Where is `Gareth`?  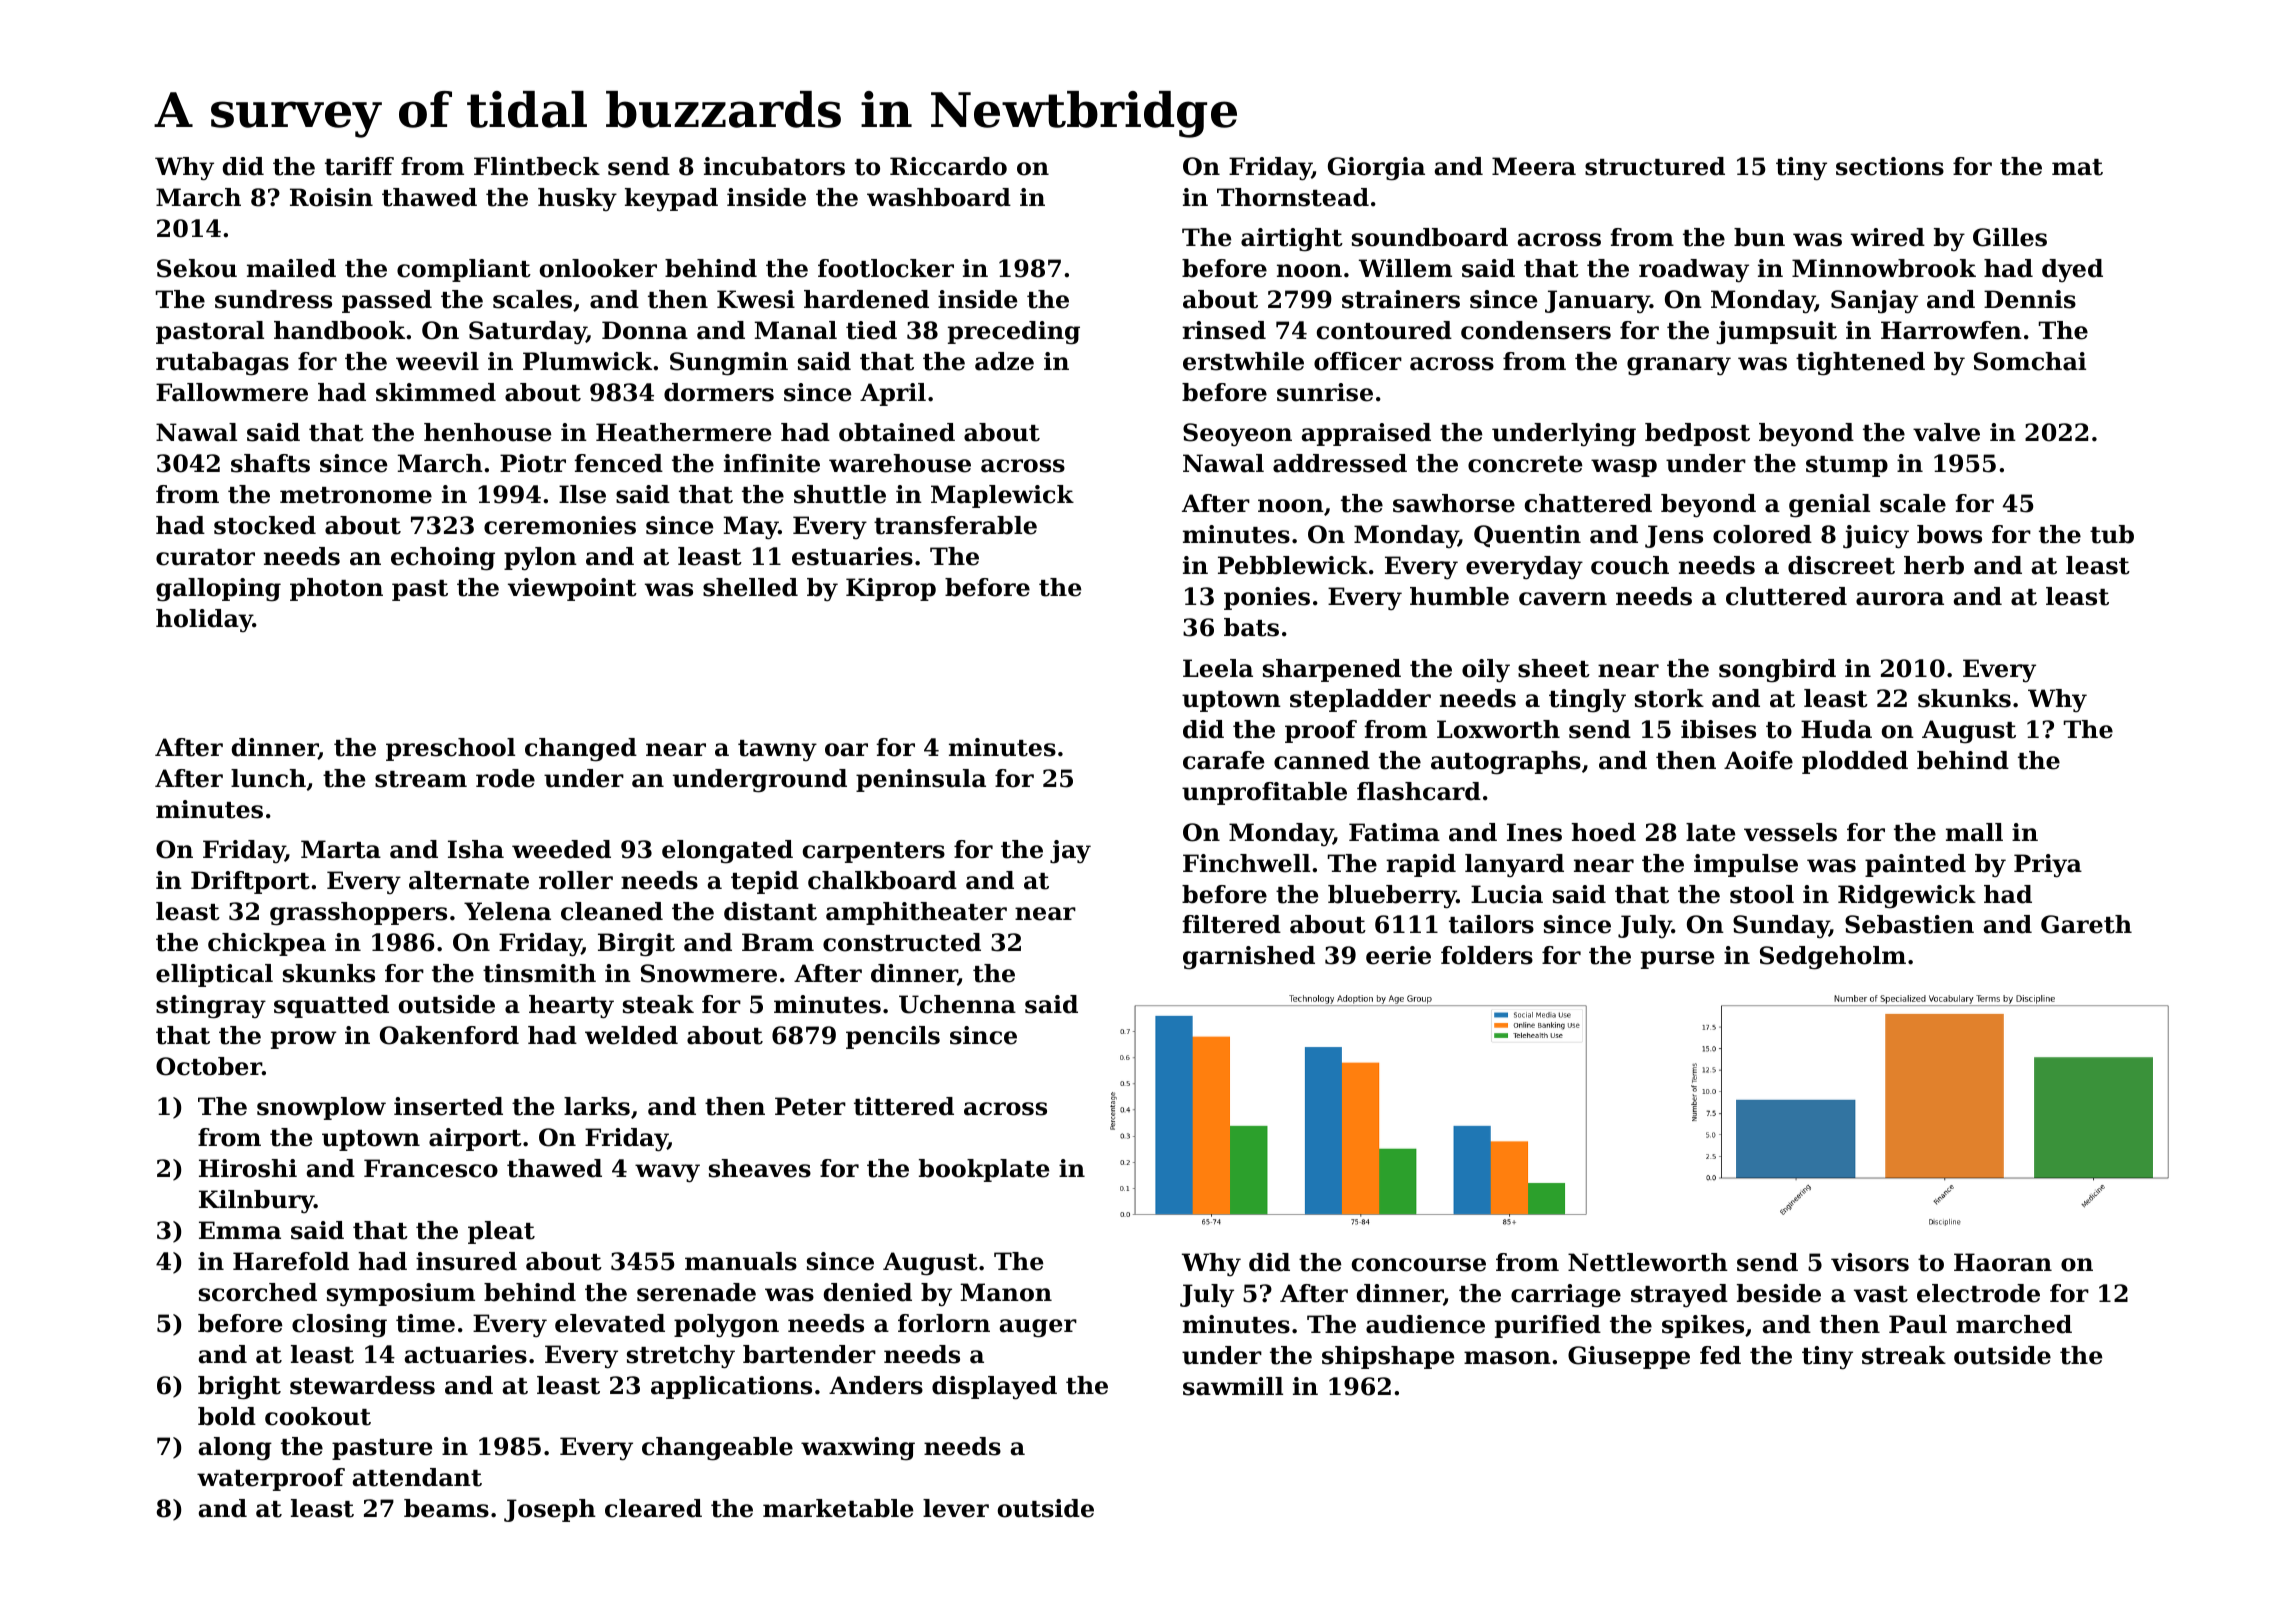 Gareth is located at coordinates (2086, 924).
